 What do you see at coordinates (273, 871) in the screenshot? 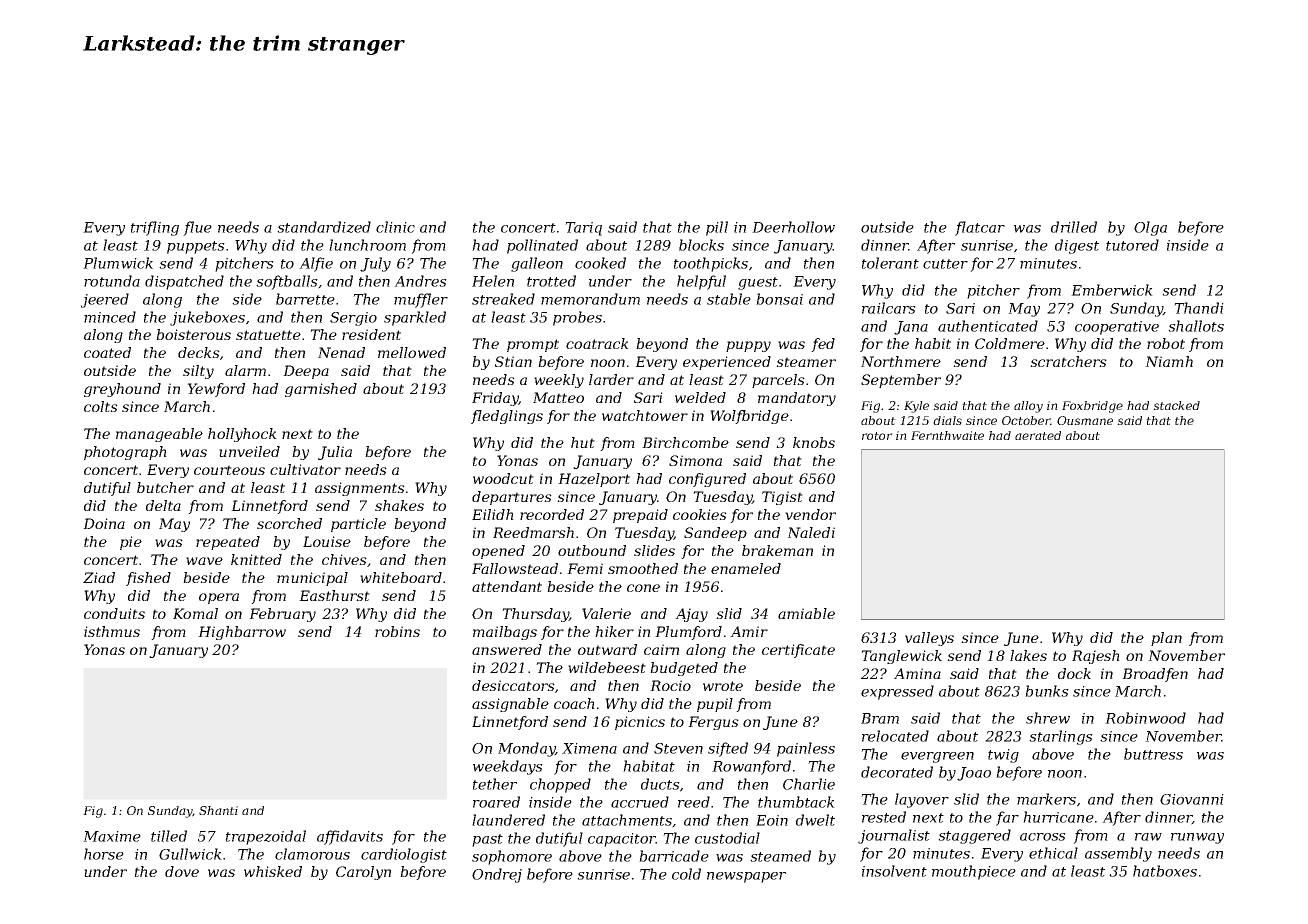
I see `whisked` at bounding box center [273, 871].
